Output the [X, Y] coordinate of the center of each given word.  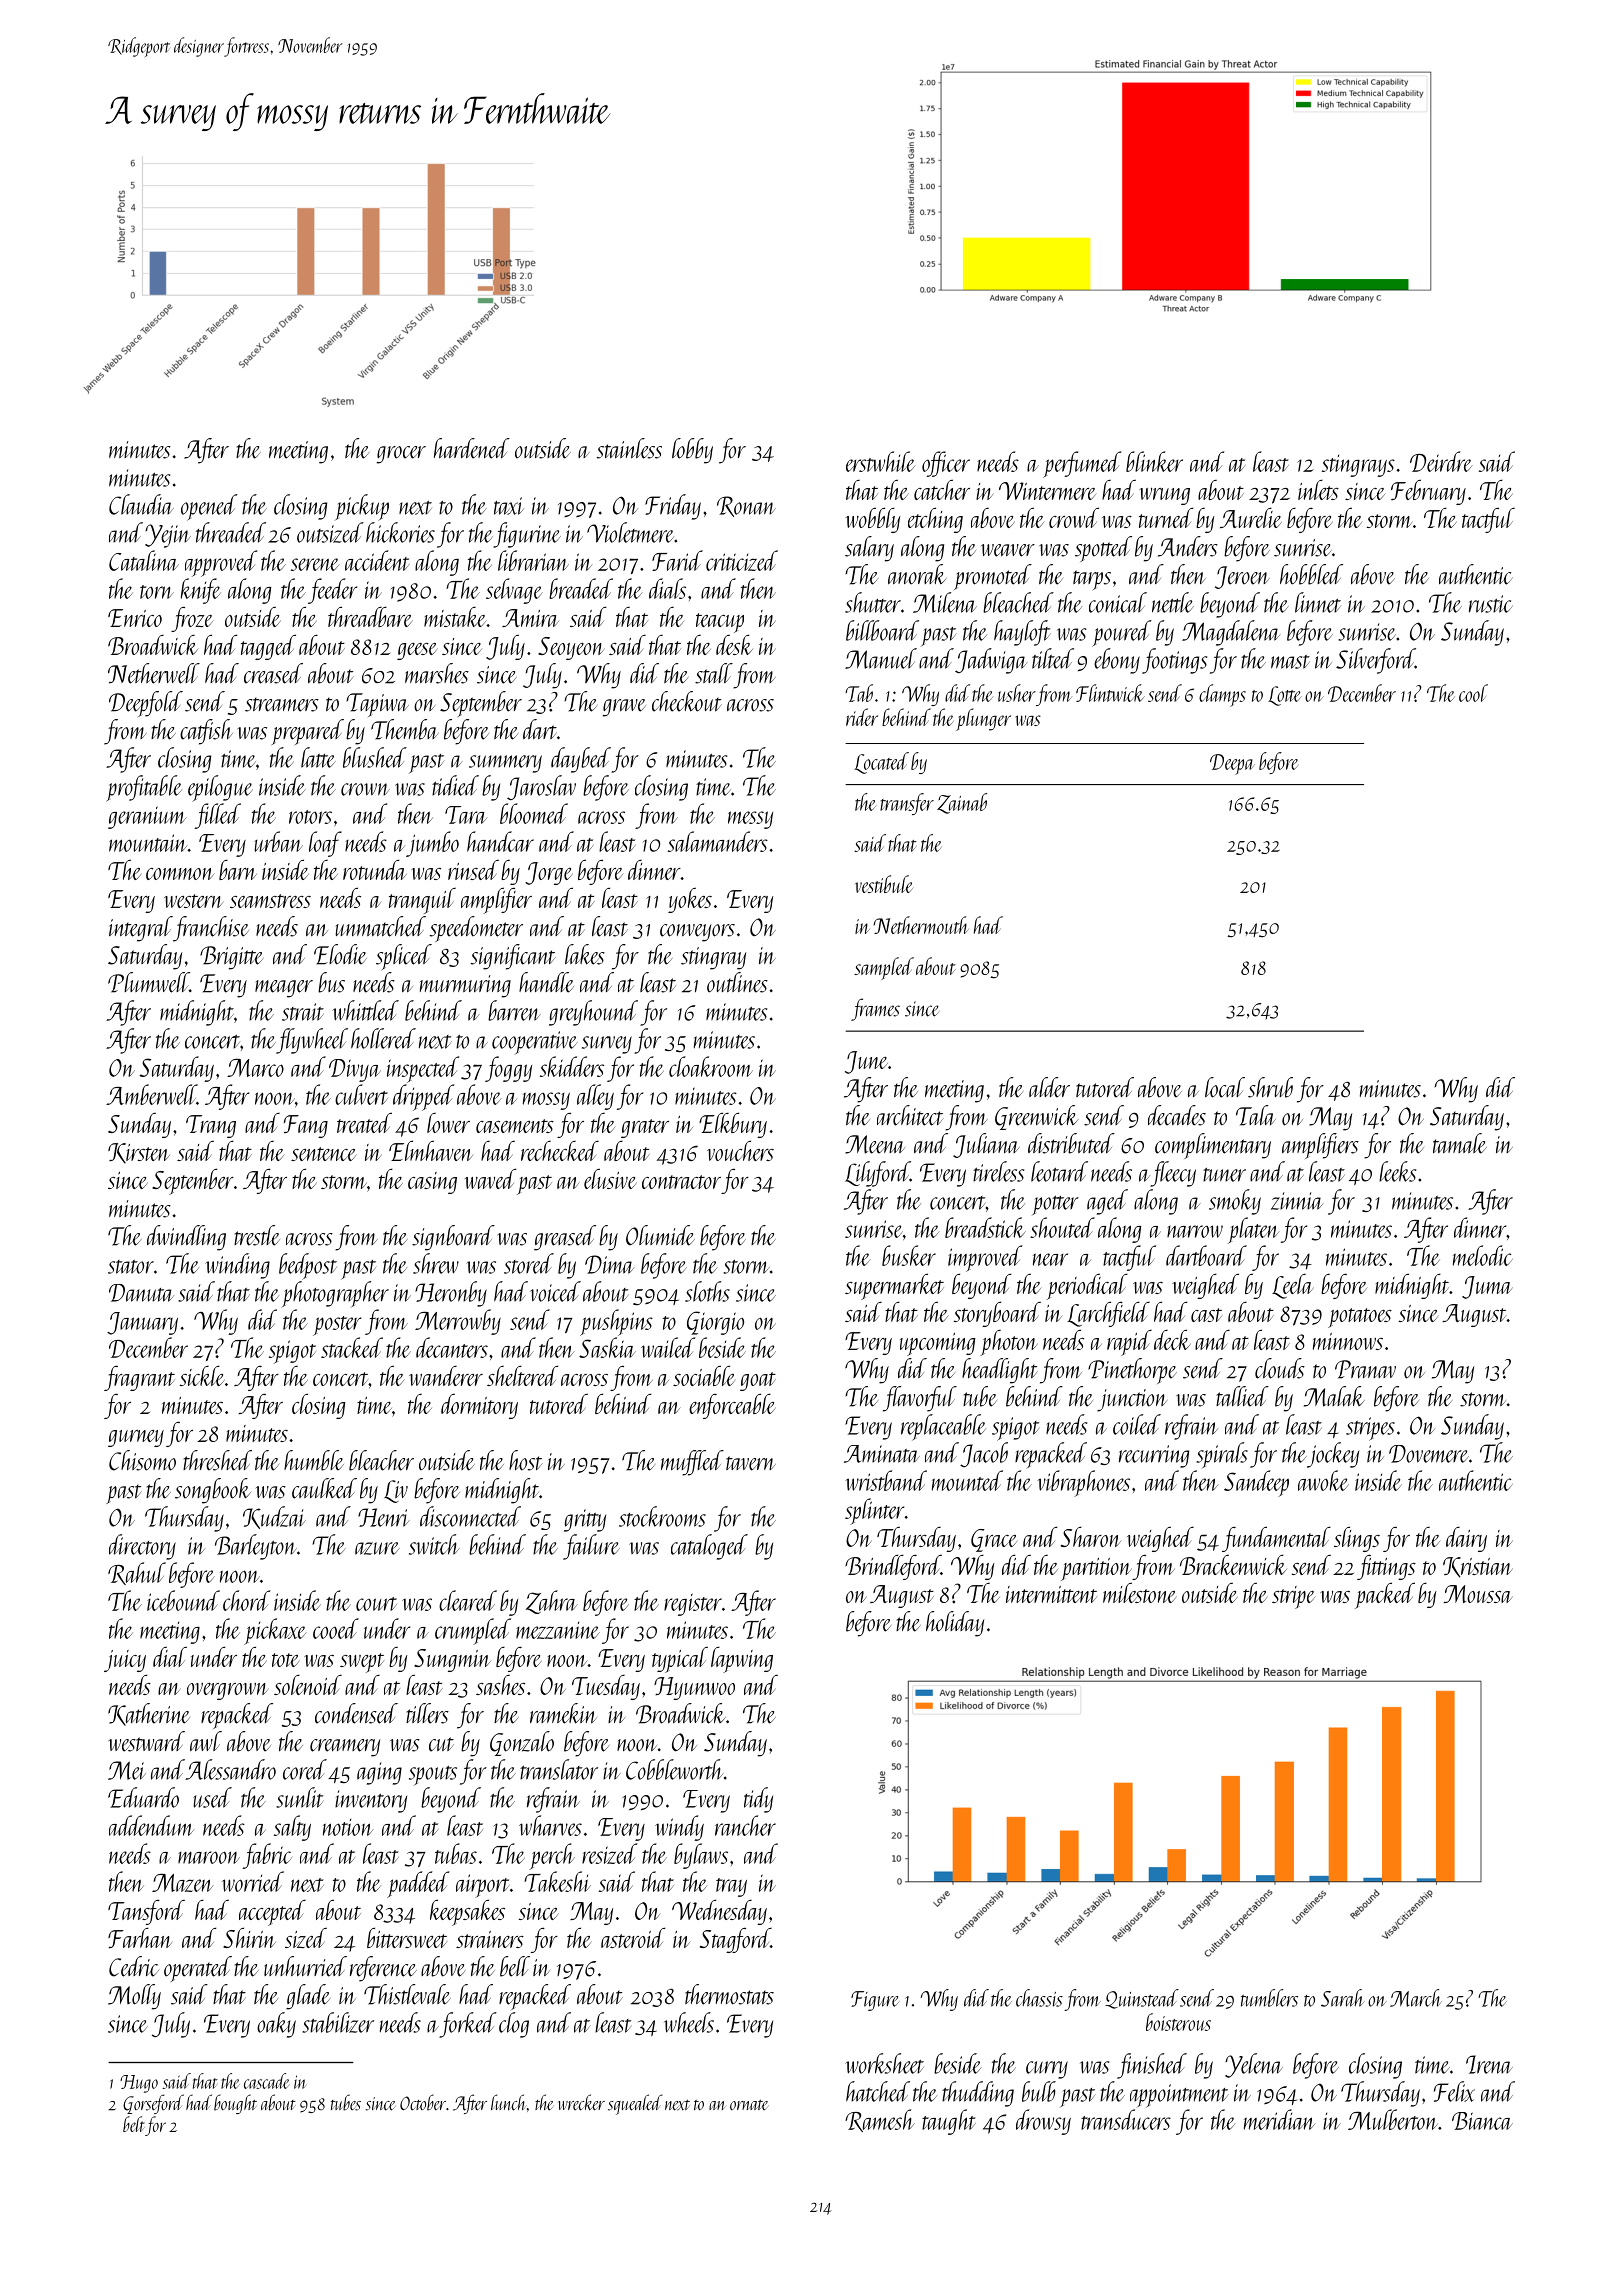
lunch [509, 2102]
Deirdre [1441, 461]
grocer [401, 455]
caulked [324, 1488]
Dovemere [1429, 1454]
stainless [629, 448]
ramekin [563, 1713]
